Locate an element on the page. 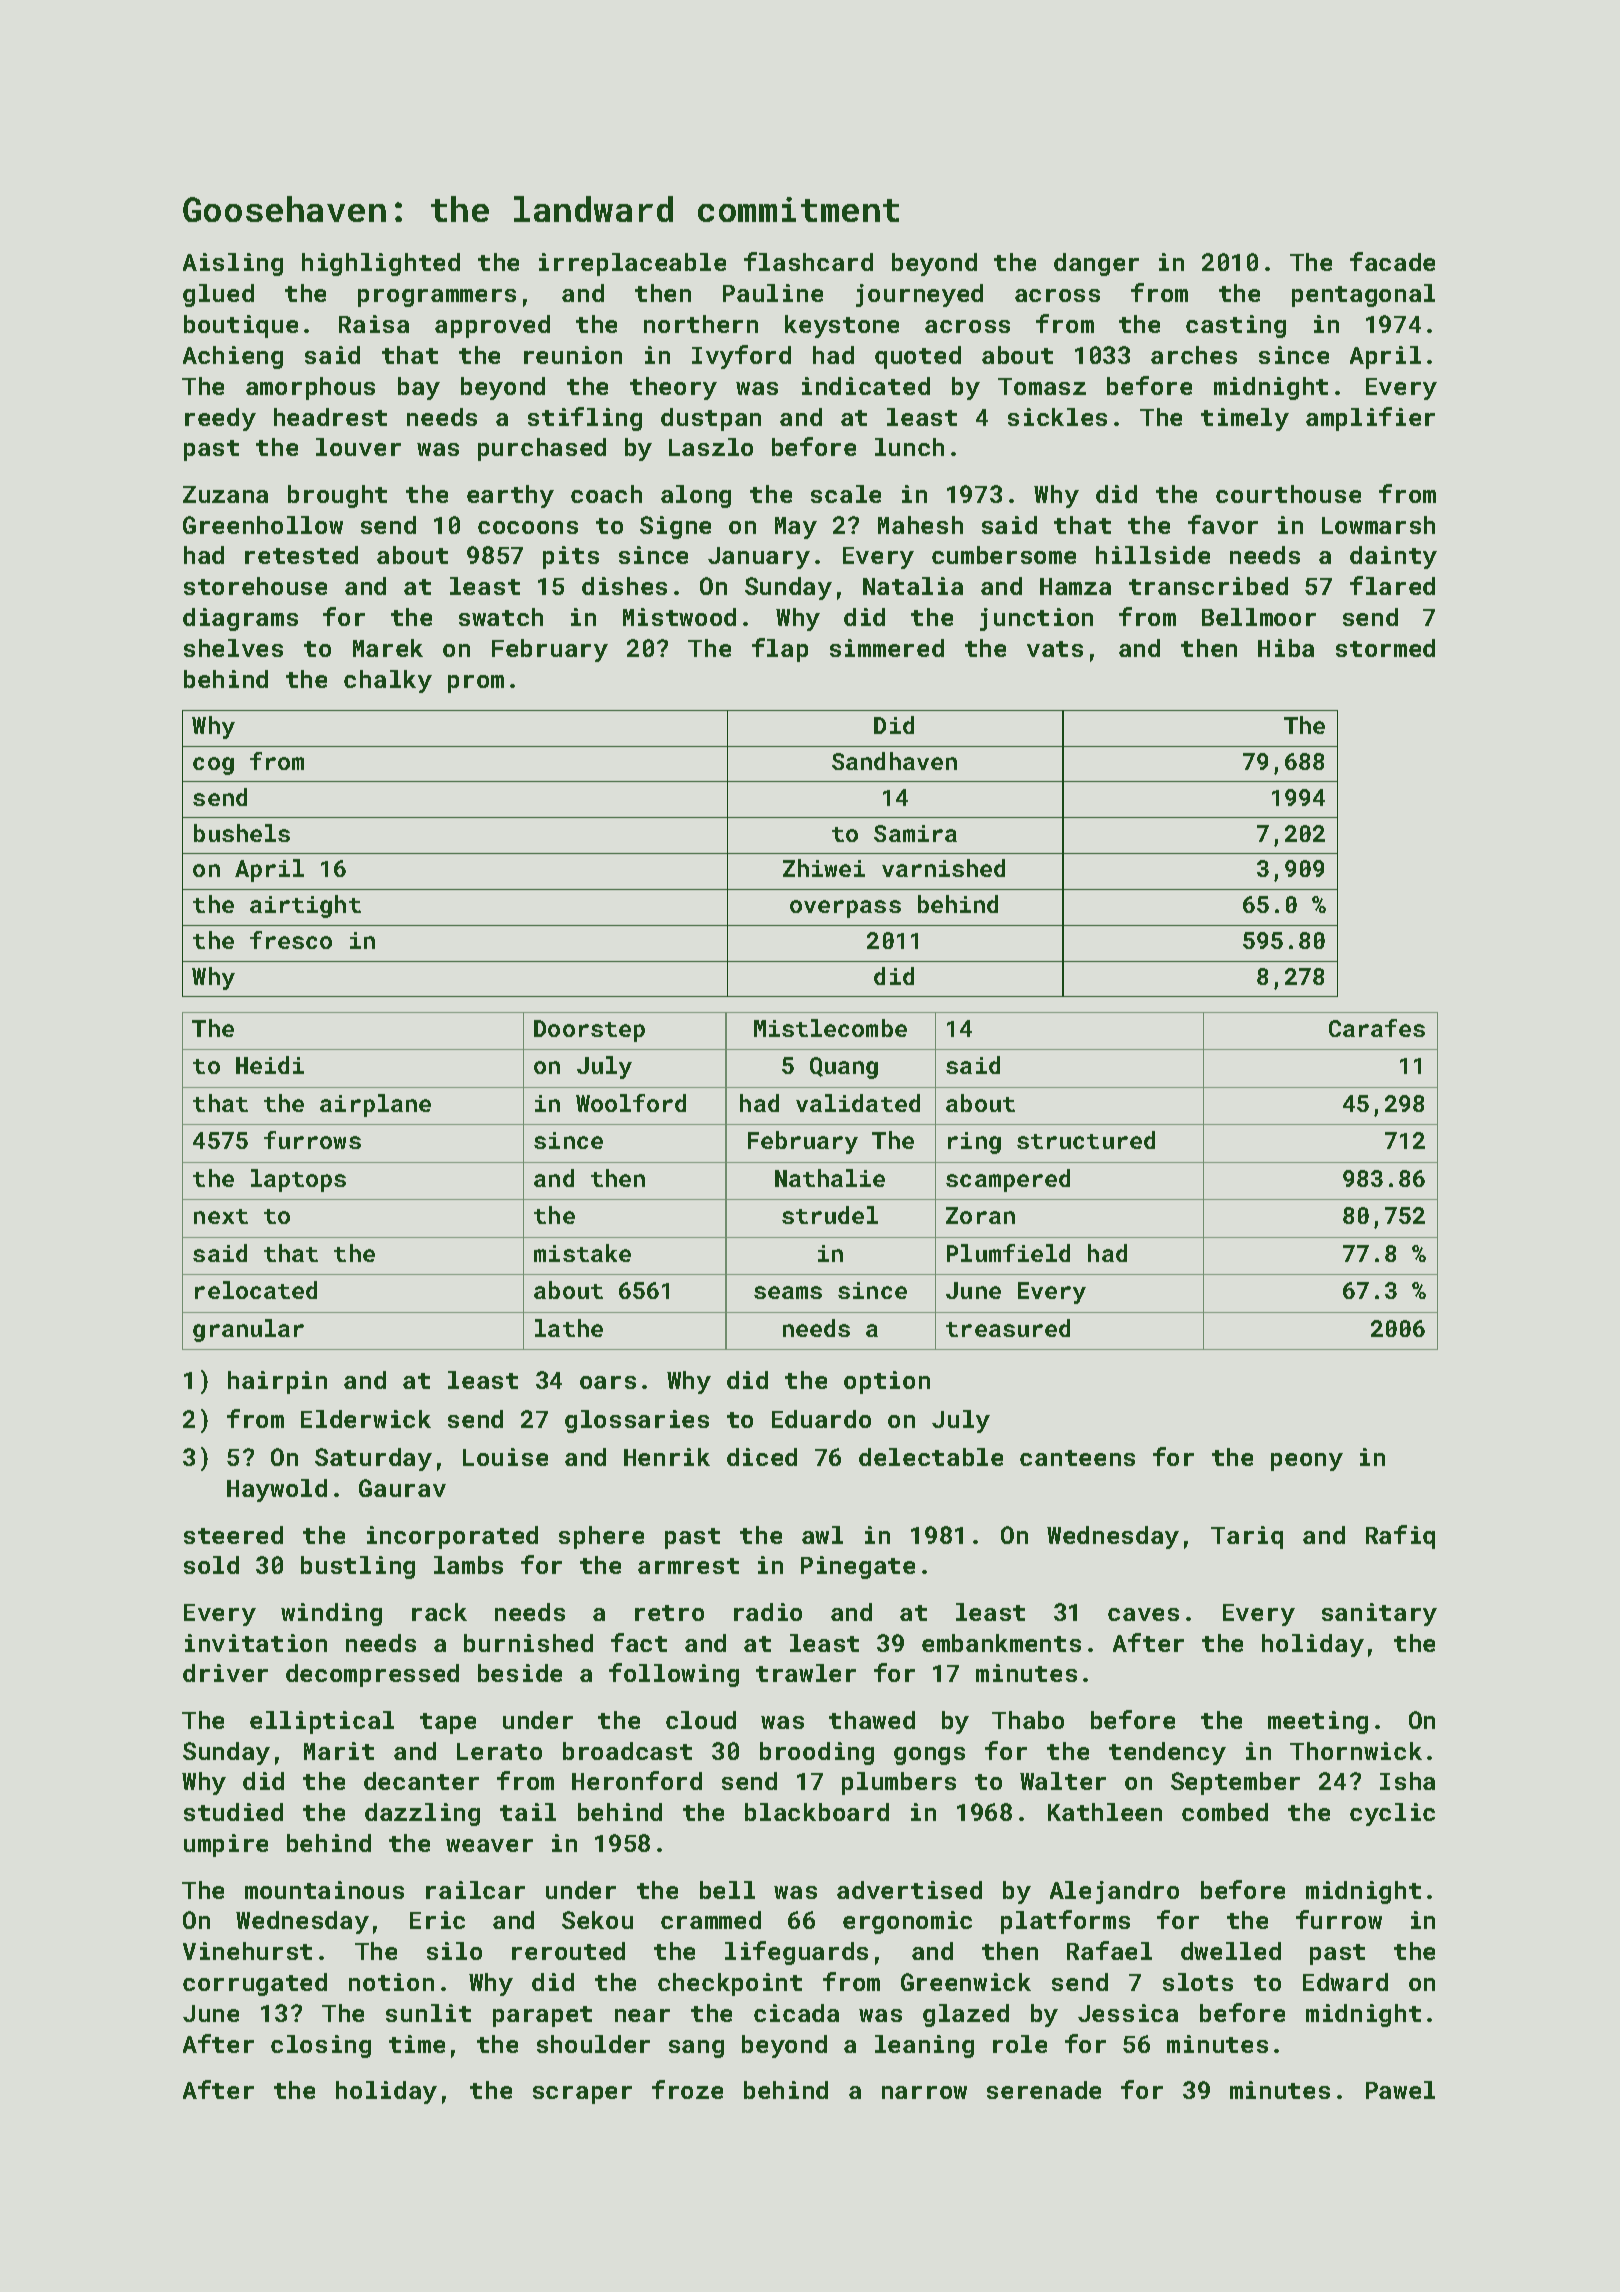 Image resolution: width=1620 pixels, height=2292 pixels. Zhiwei is located at coordinates (824, 868).
